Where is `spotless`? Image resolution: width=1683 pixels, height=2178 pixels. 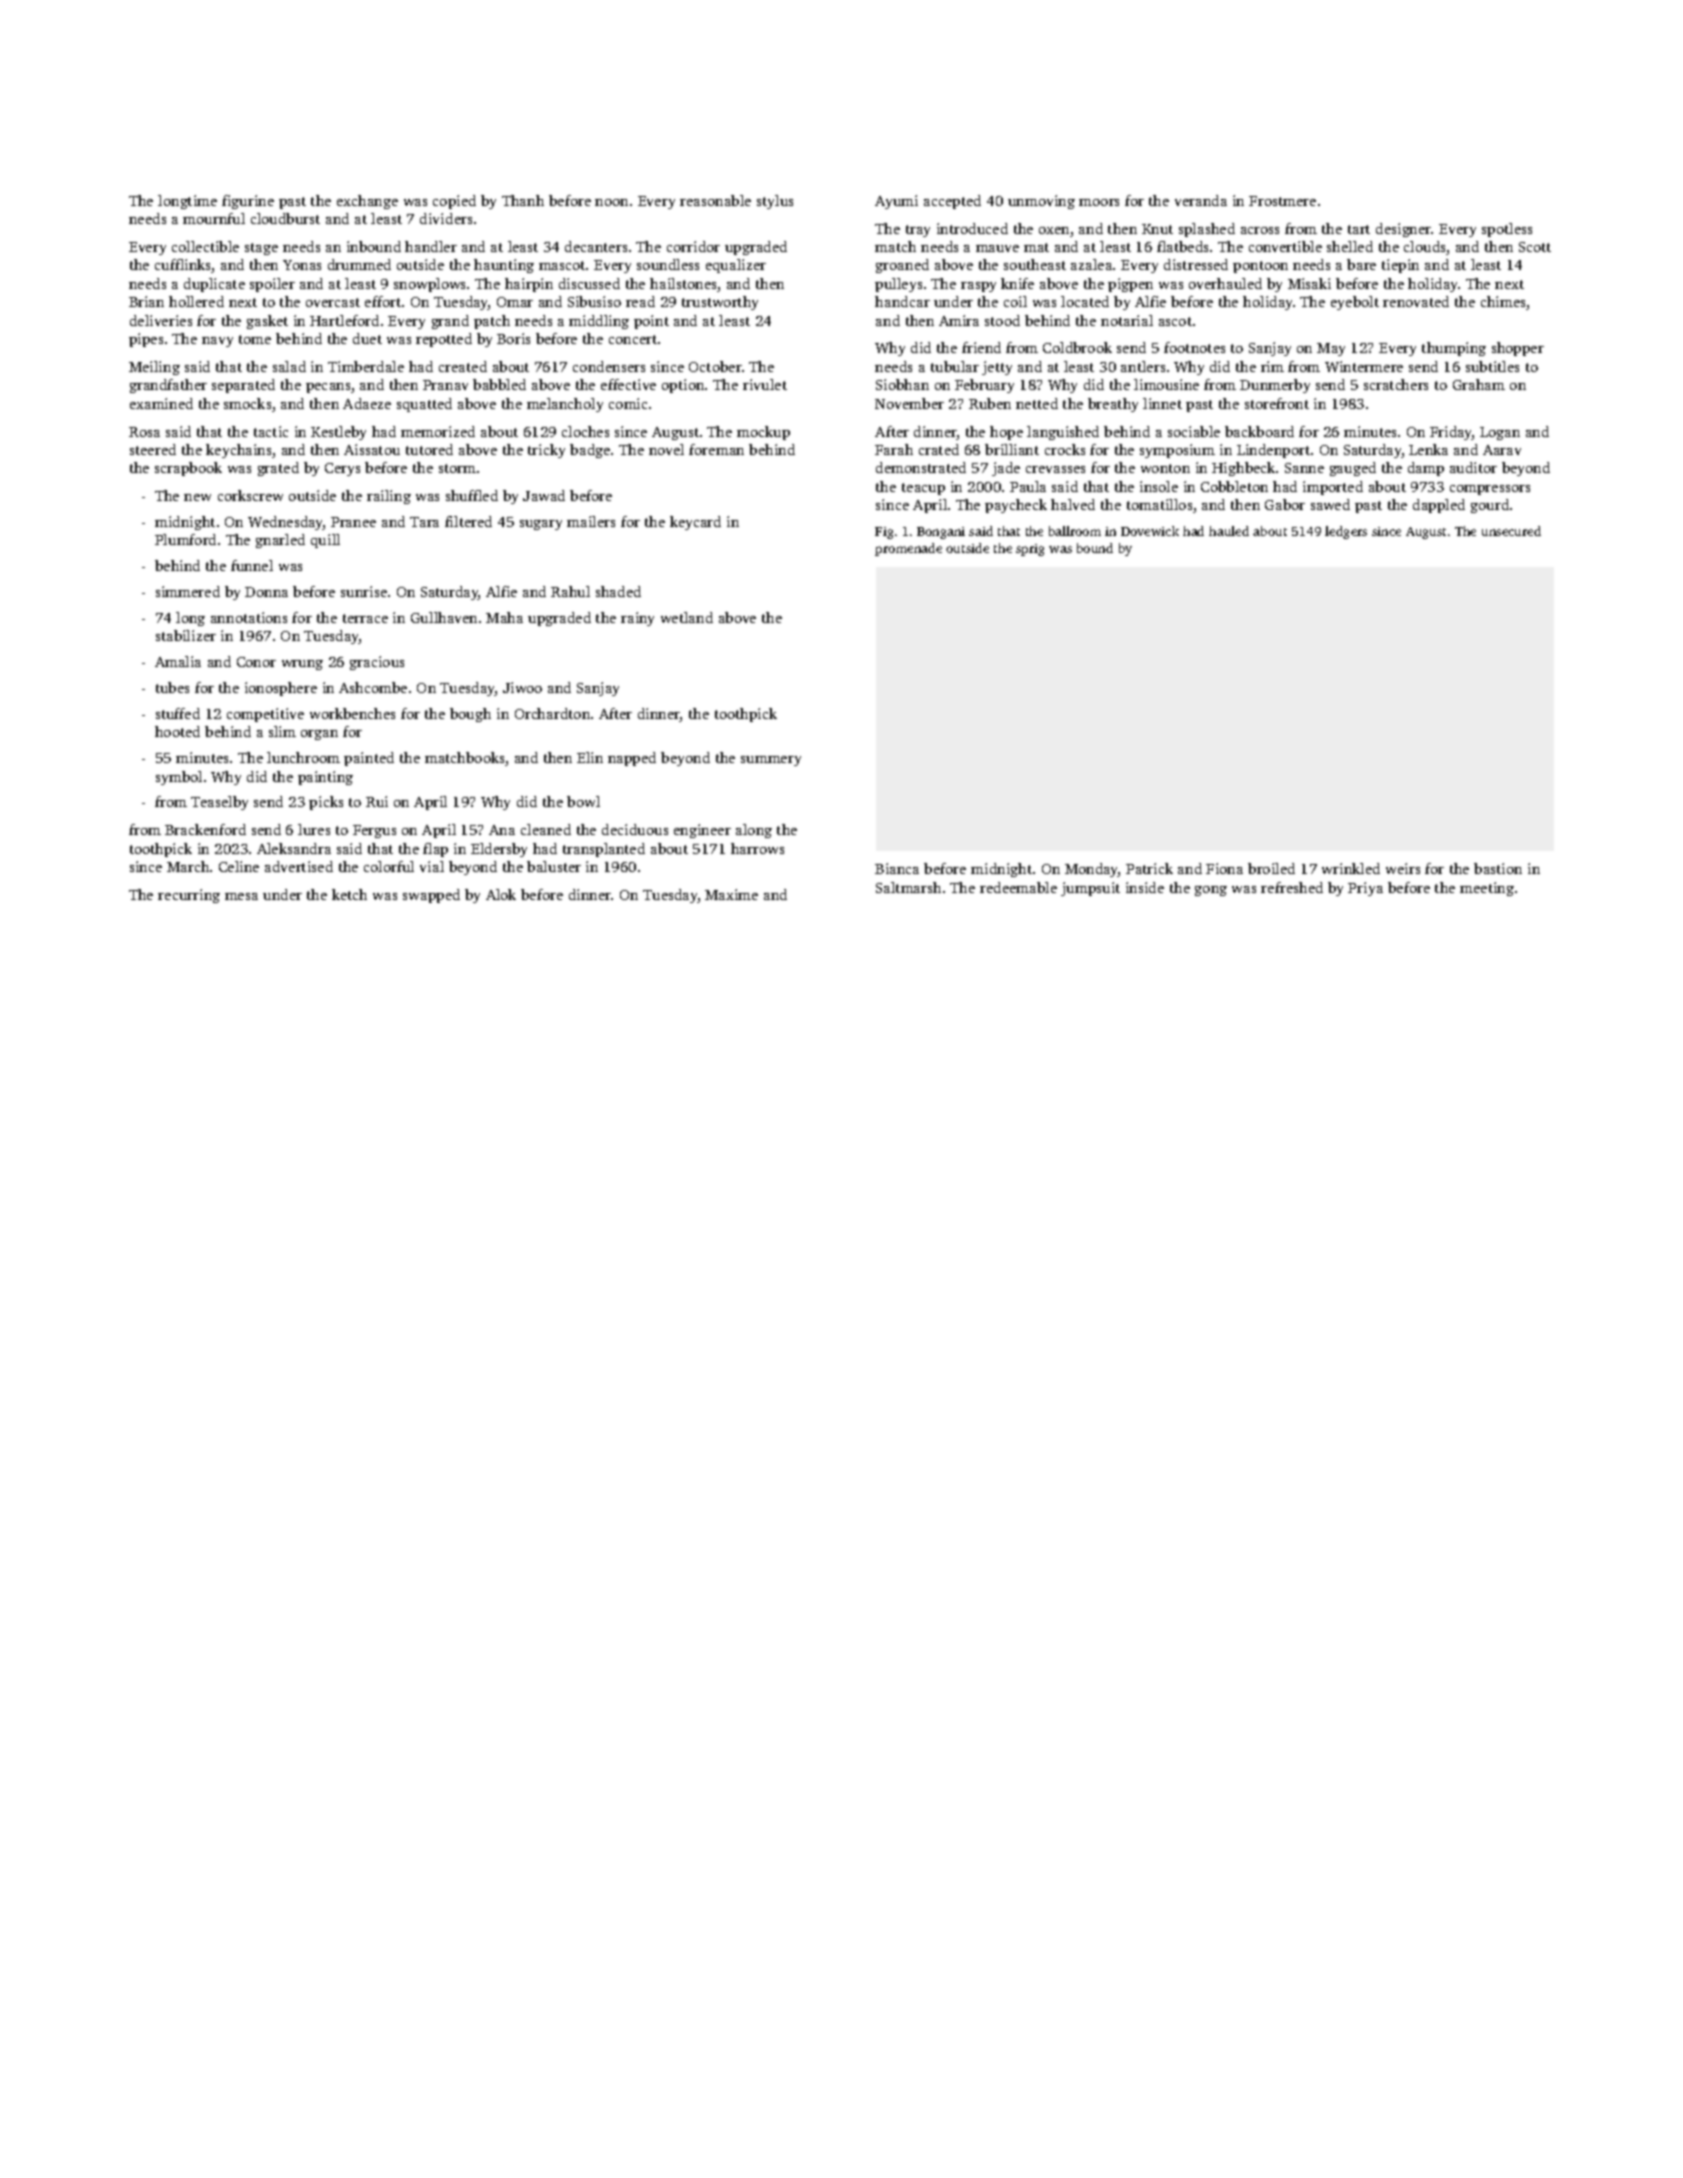
spotless is located at coordinates (1507, 230).
